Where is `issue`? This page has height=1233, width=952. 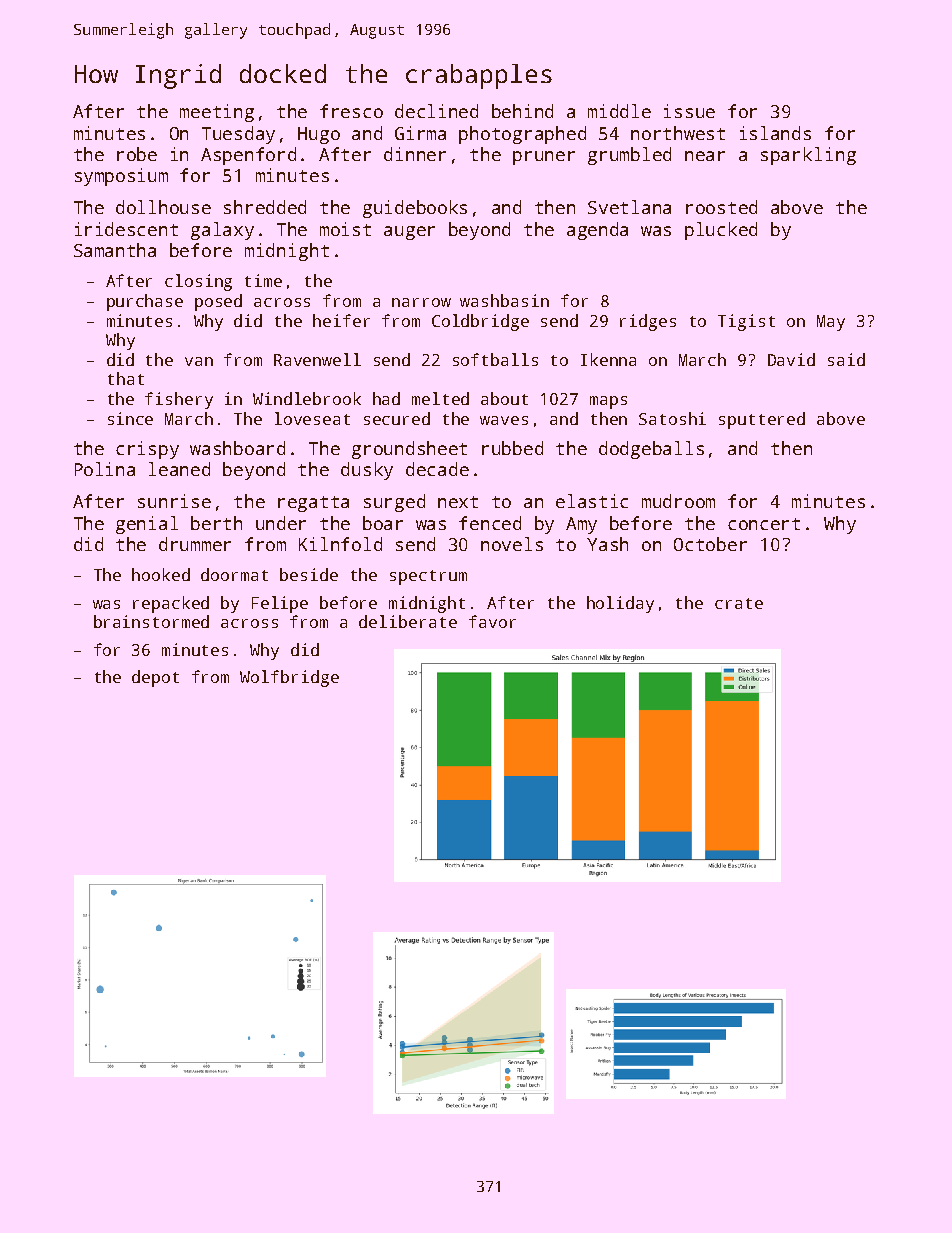
issue is located at coordinates (689, 111).
